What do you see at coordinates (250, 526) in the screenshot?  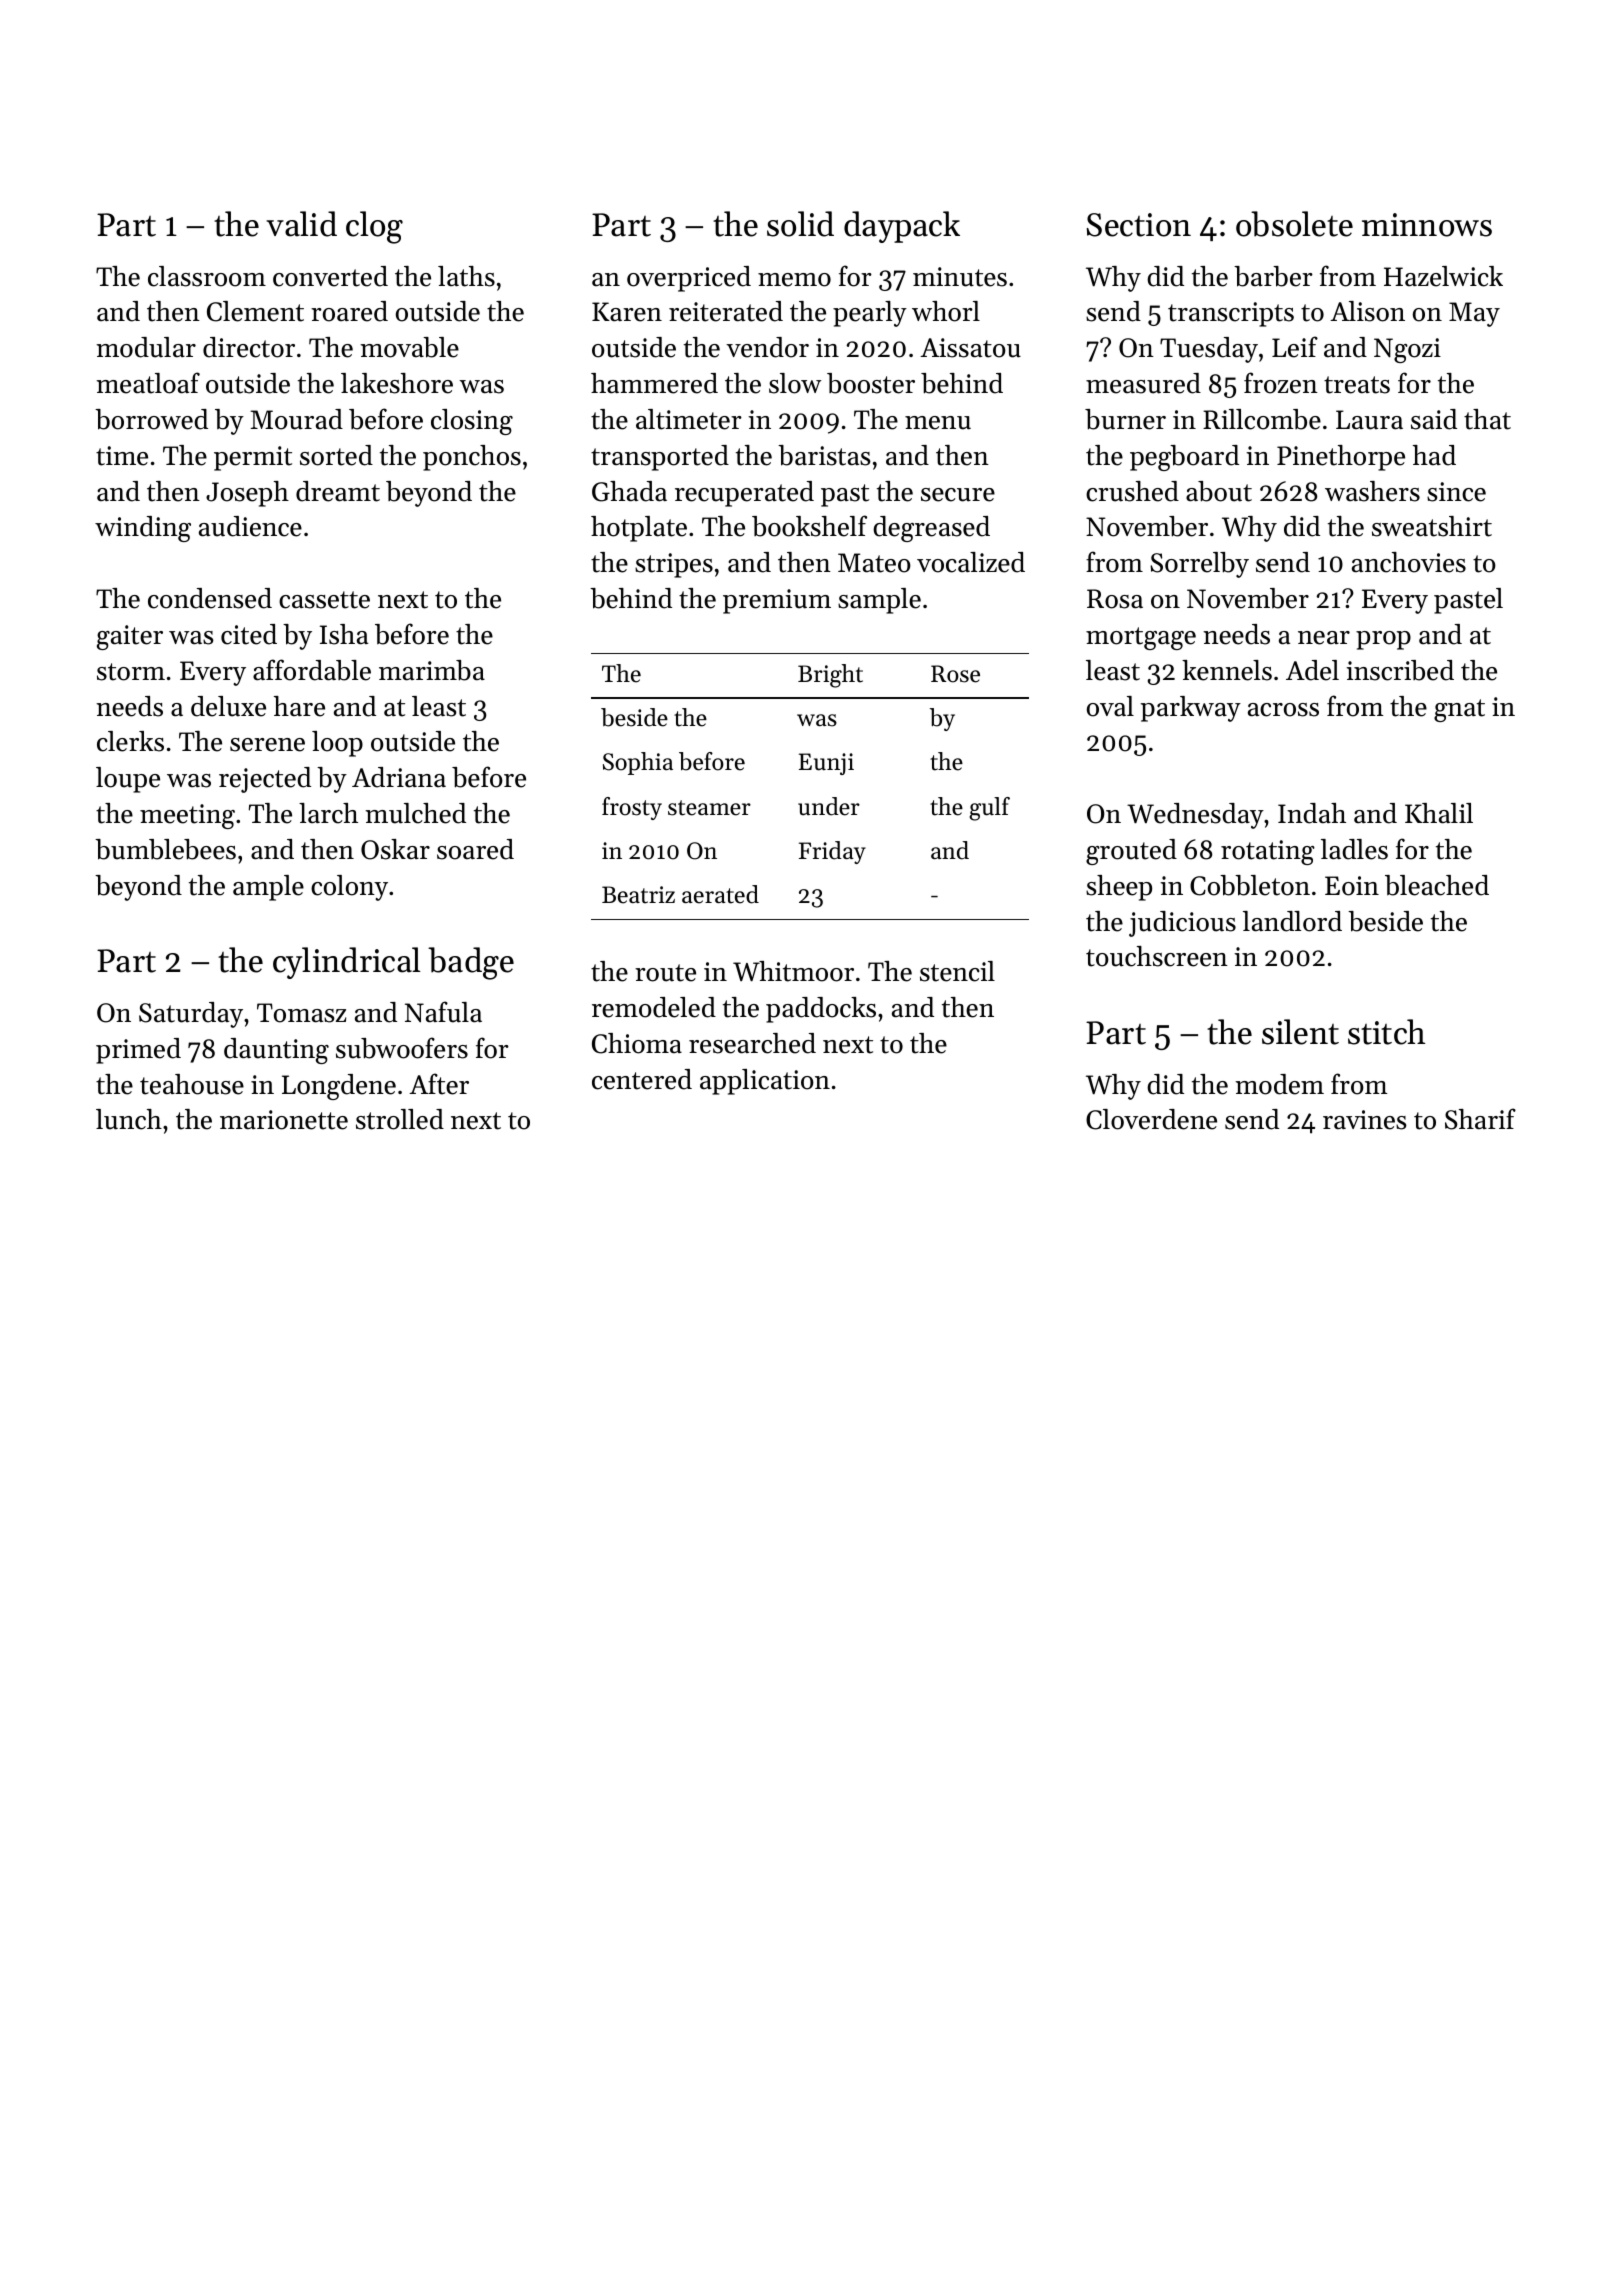 I see `audience` at bounding box center [250, 526].
